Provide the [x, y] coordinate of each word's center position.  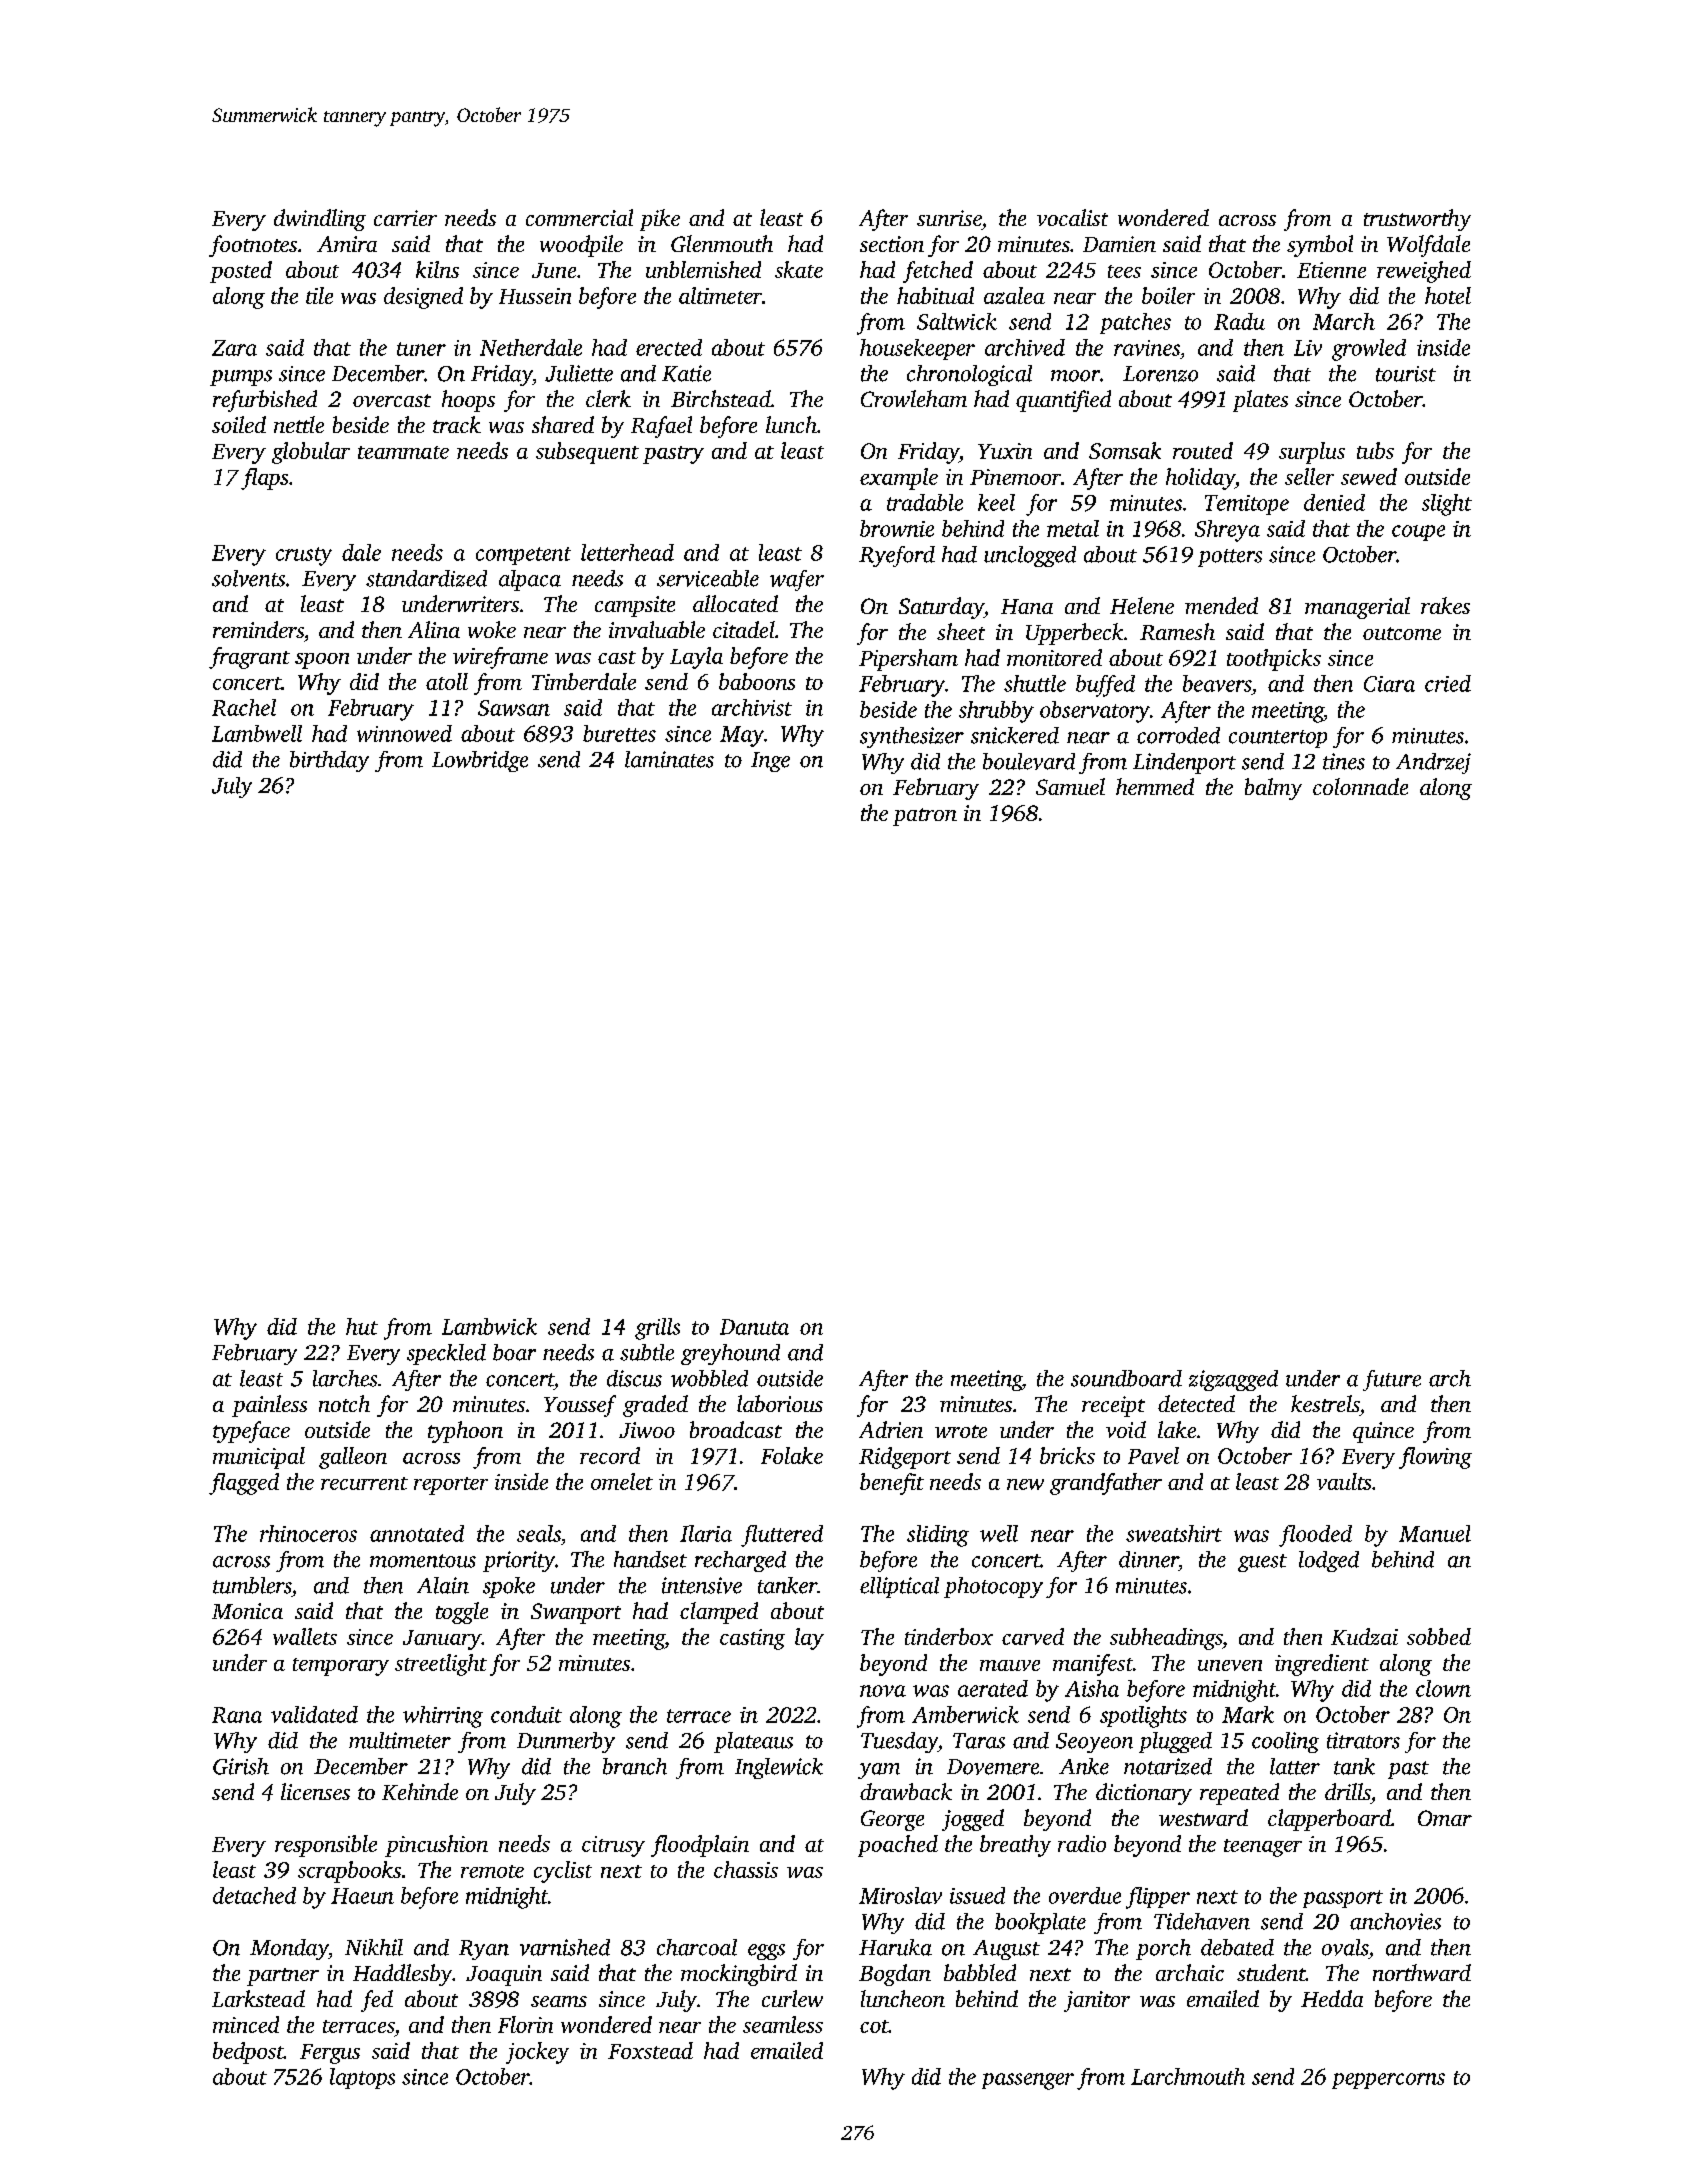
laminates [669, 759]
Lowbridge [480, 761]
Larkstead [258, 1998]
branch [635, 1766]
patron [925, 817]
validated [314, 1714]
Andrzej [1433, 763]
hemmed [1155, 786]
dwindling [320, 220]
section [892, 244]
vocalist [1072, 217]
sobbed [1439, 1636]
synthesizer [912, 737]
